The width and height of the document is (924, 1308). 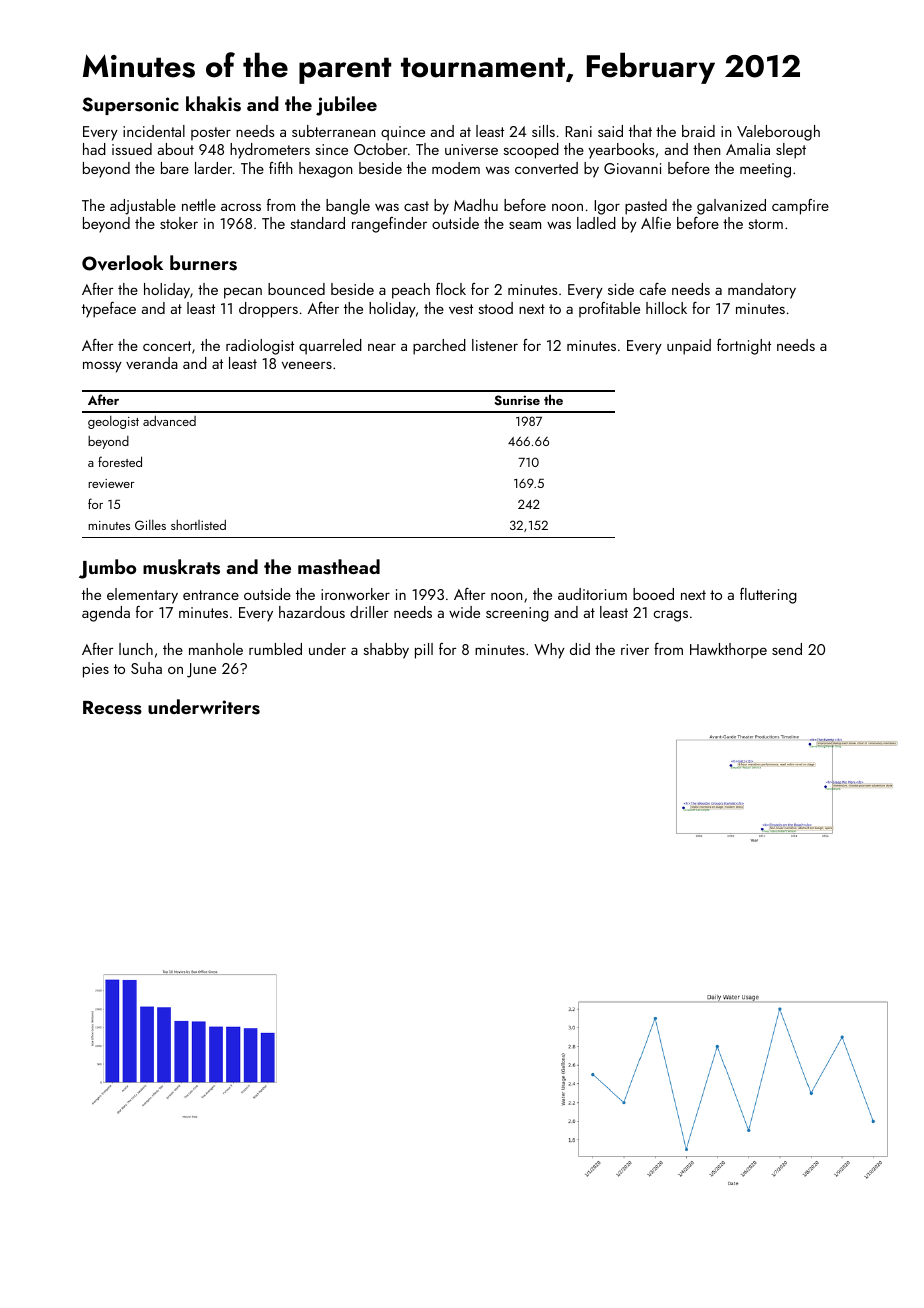 I want to click on quince, so click(x=403, y=133).
